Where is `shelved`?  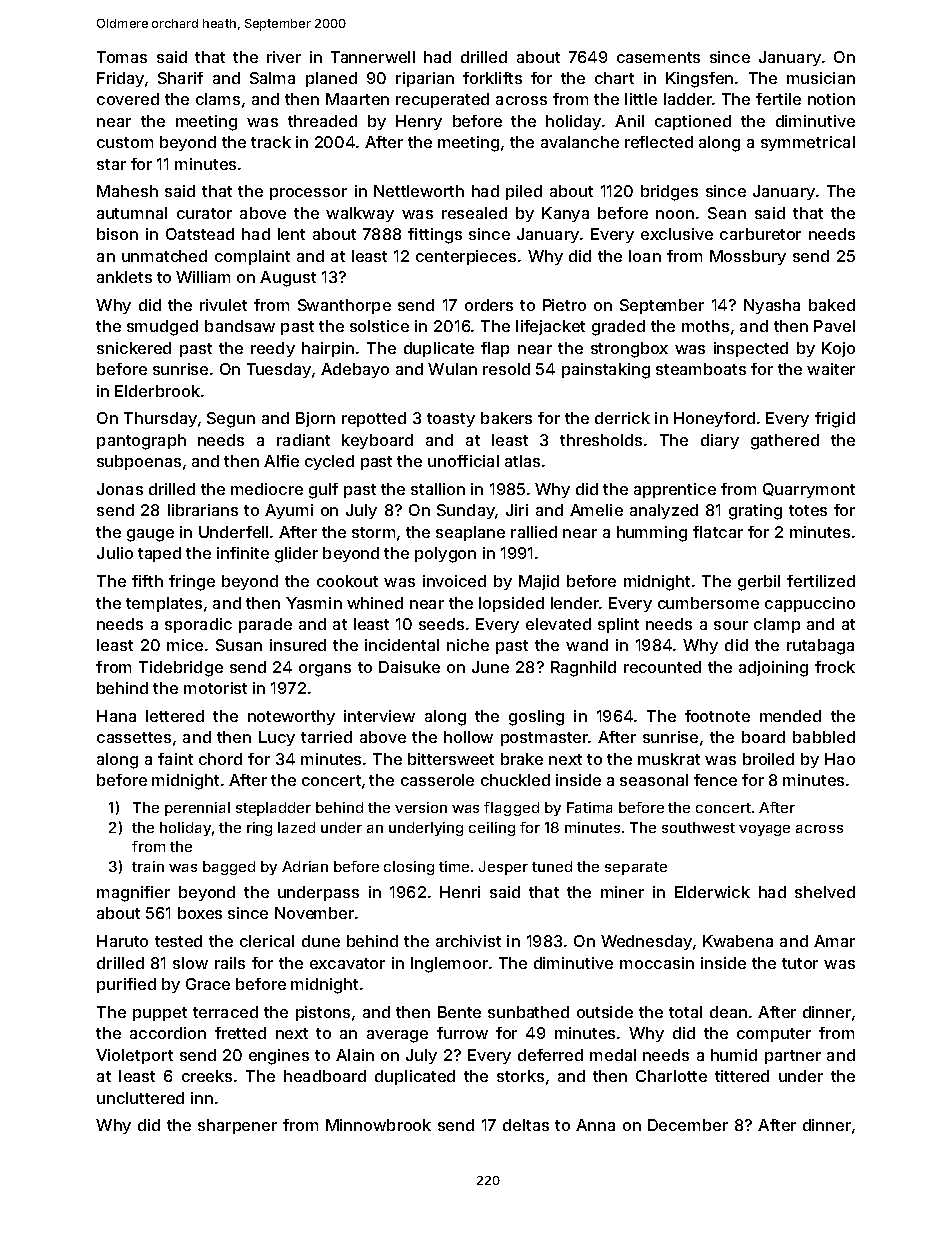
shelved is located at coordinates (825, 892).
